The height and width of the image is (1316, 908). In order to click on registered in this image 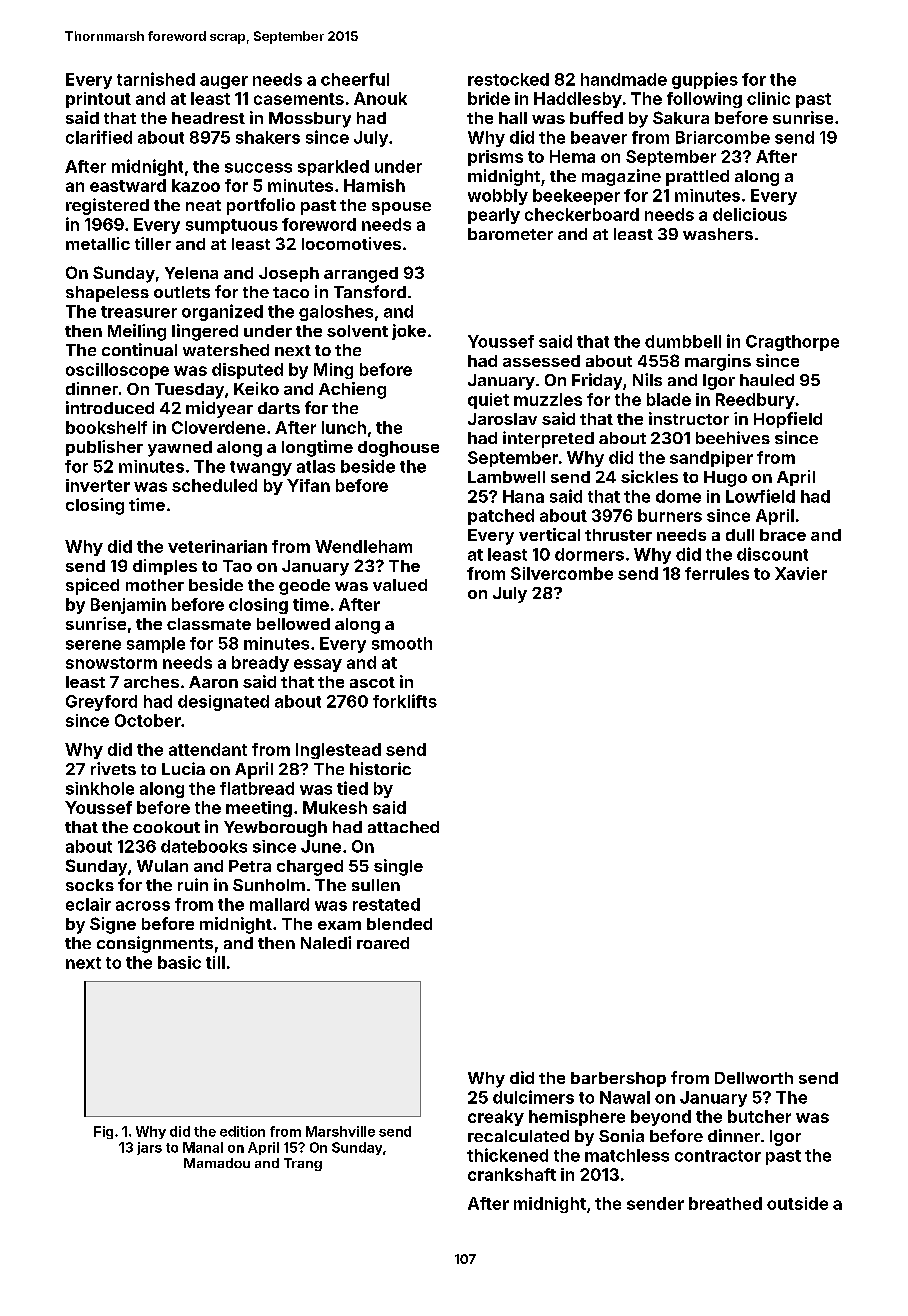, I will do `click(107, 206)`.
